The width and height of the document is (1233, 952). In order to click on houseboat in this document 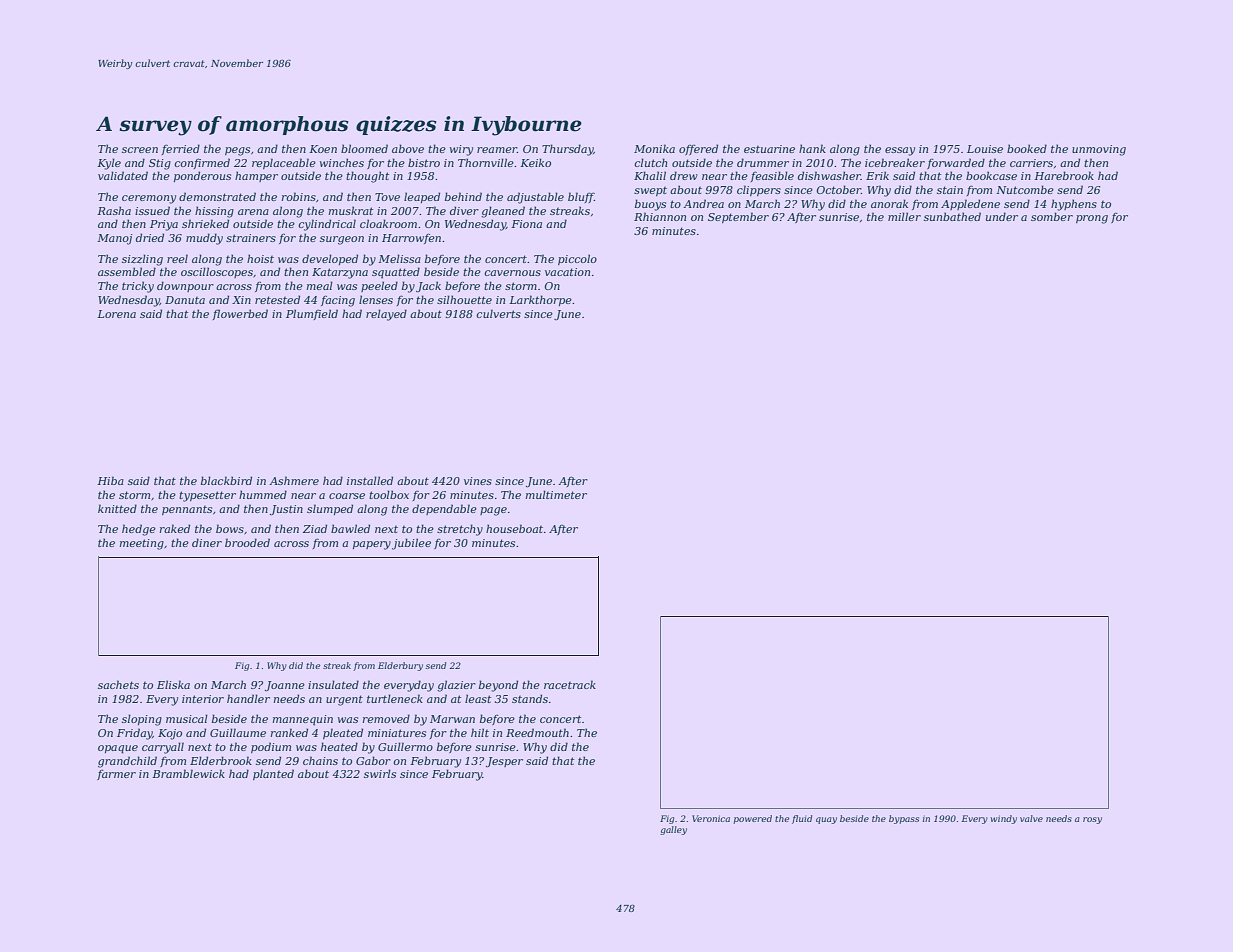, I will do `click(514, 528)`.
